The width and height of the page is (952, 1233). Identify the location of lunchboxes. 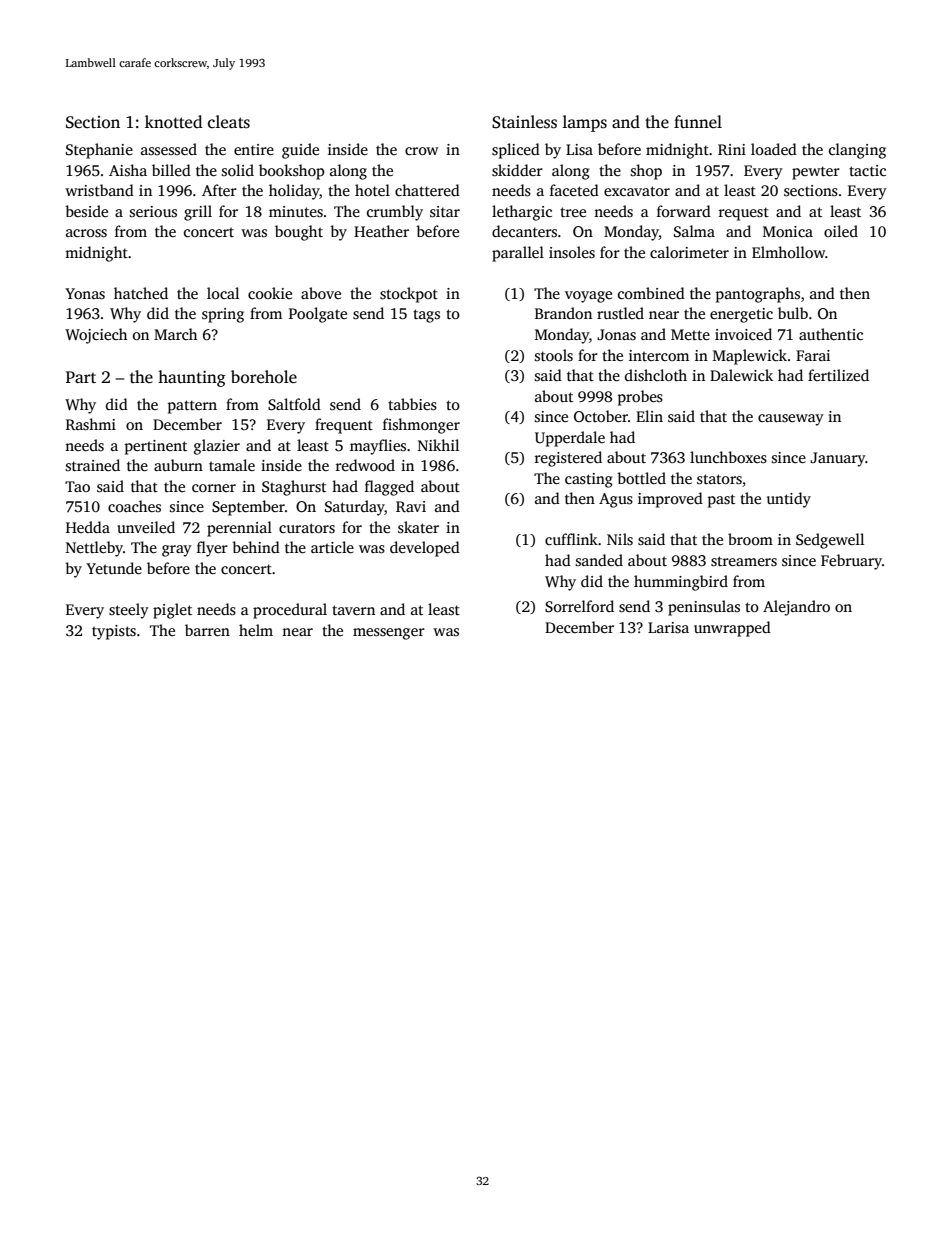
(728, 457).
